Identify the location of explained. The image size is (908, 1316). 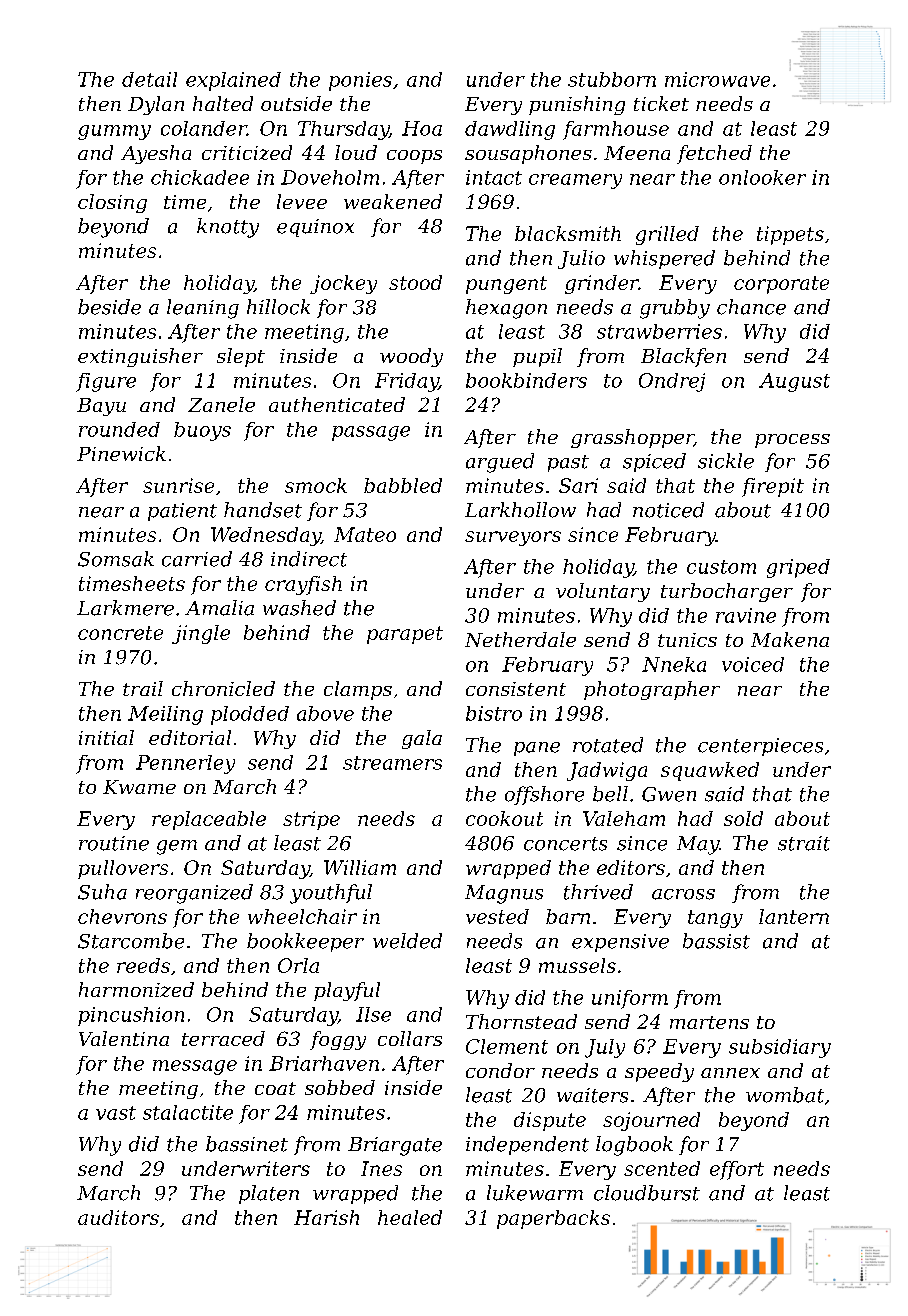
(233, 81).
